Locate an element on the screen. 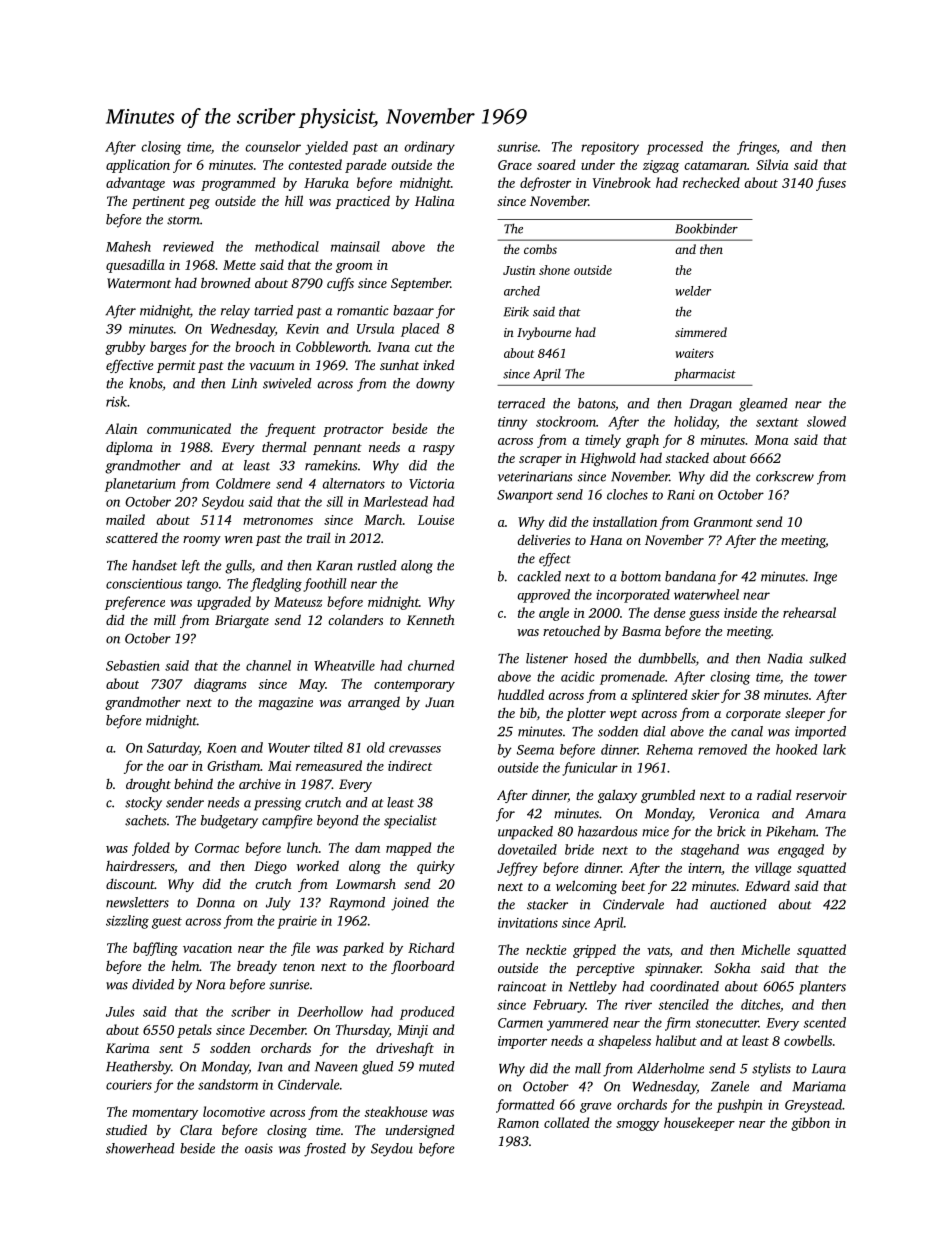 The image size is (952, 1233). ramekins is located at coordinates (331, 465).
